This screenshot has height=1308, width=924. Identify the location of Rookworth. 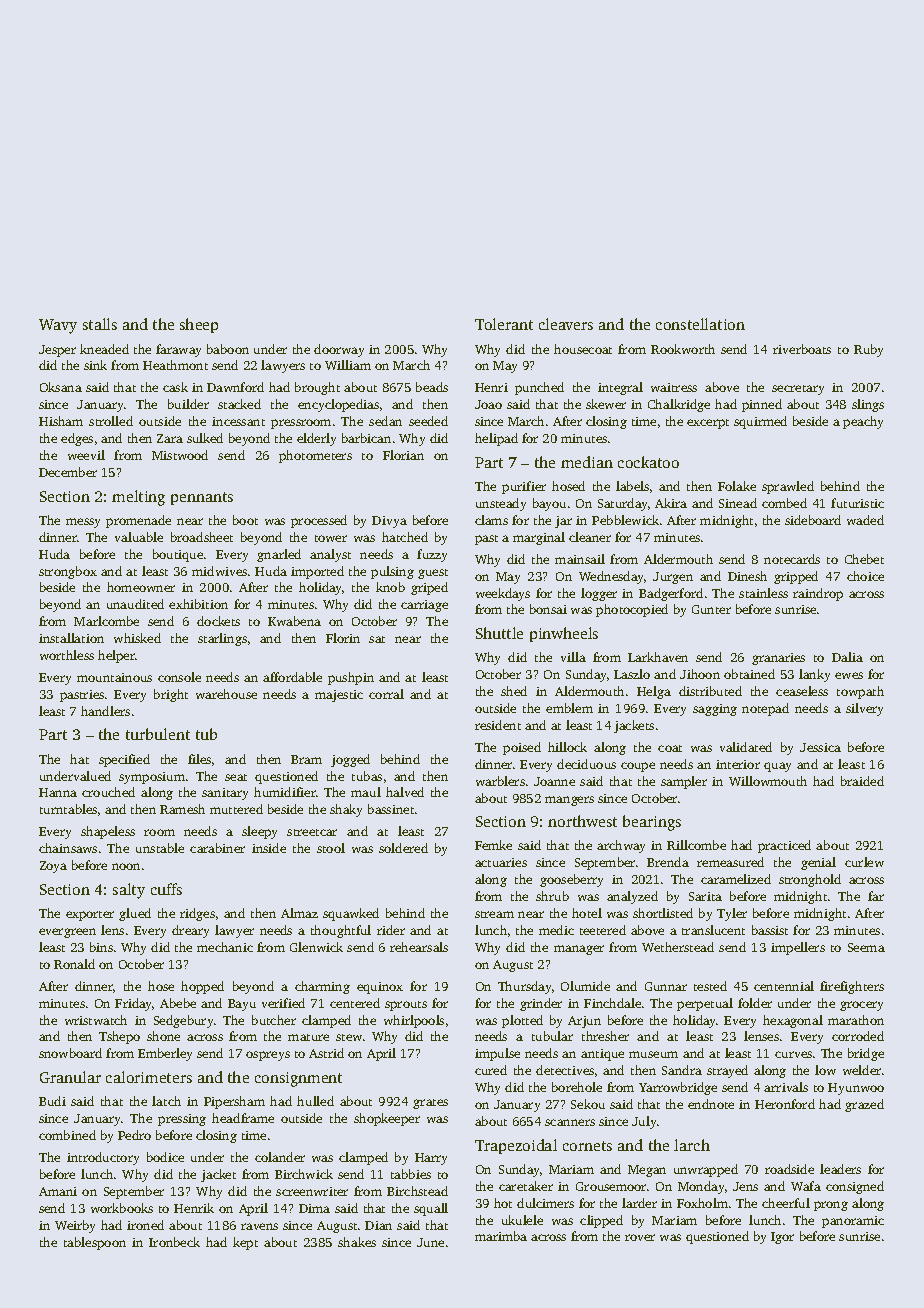
(683, 349).
